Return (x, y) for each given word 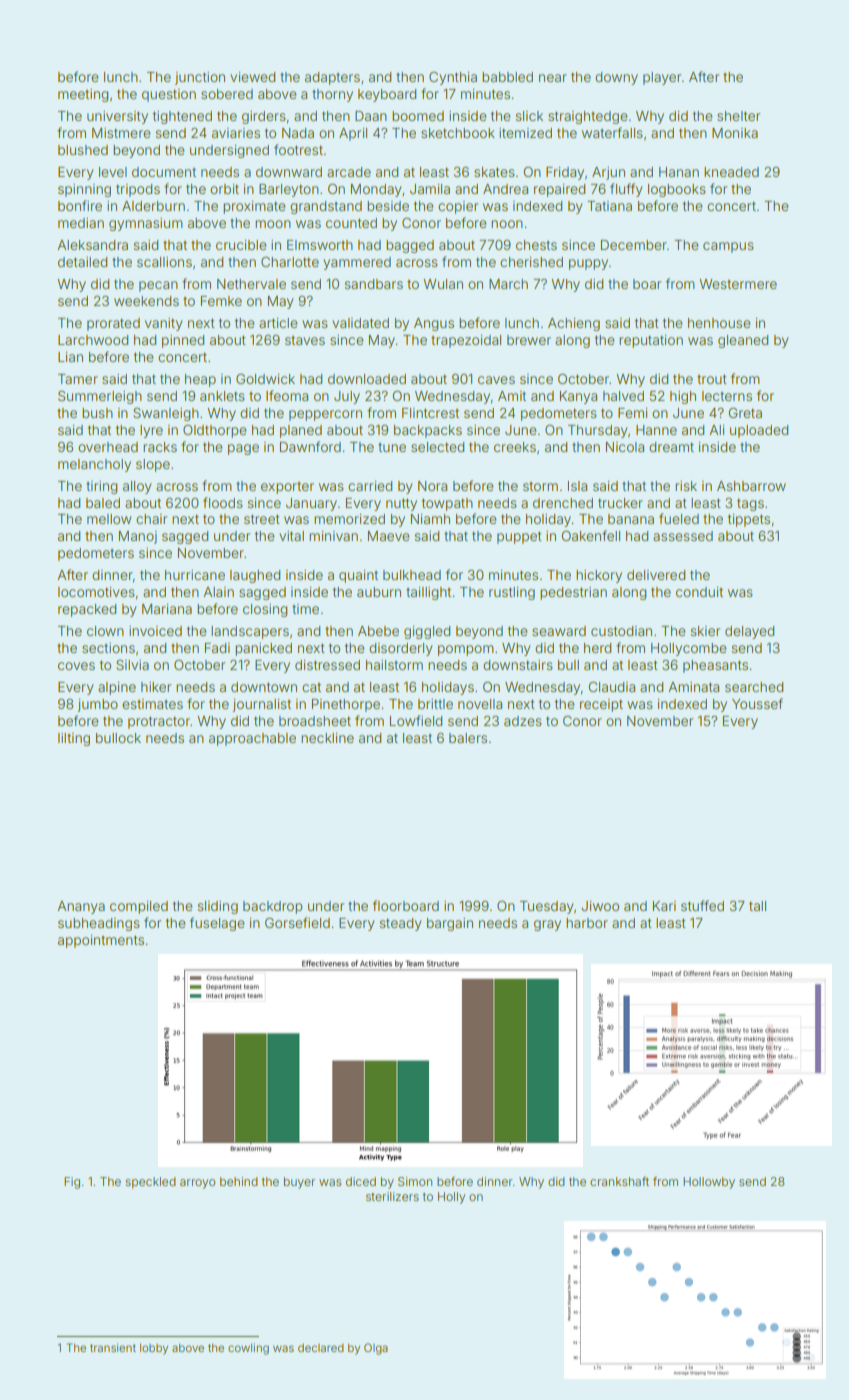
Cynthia (453, 78)
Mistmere (121, 133)
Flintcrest (430, 413)
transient (113, 1347)
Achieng (574, 324)
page (243, 449)
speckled (151, 1183)
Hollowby (709, 1183)
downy (616, 78)
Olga (376, 1349)
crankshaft (619, 1181)
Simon (415, 1181)
